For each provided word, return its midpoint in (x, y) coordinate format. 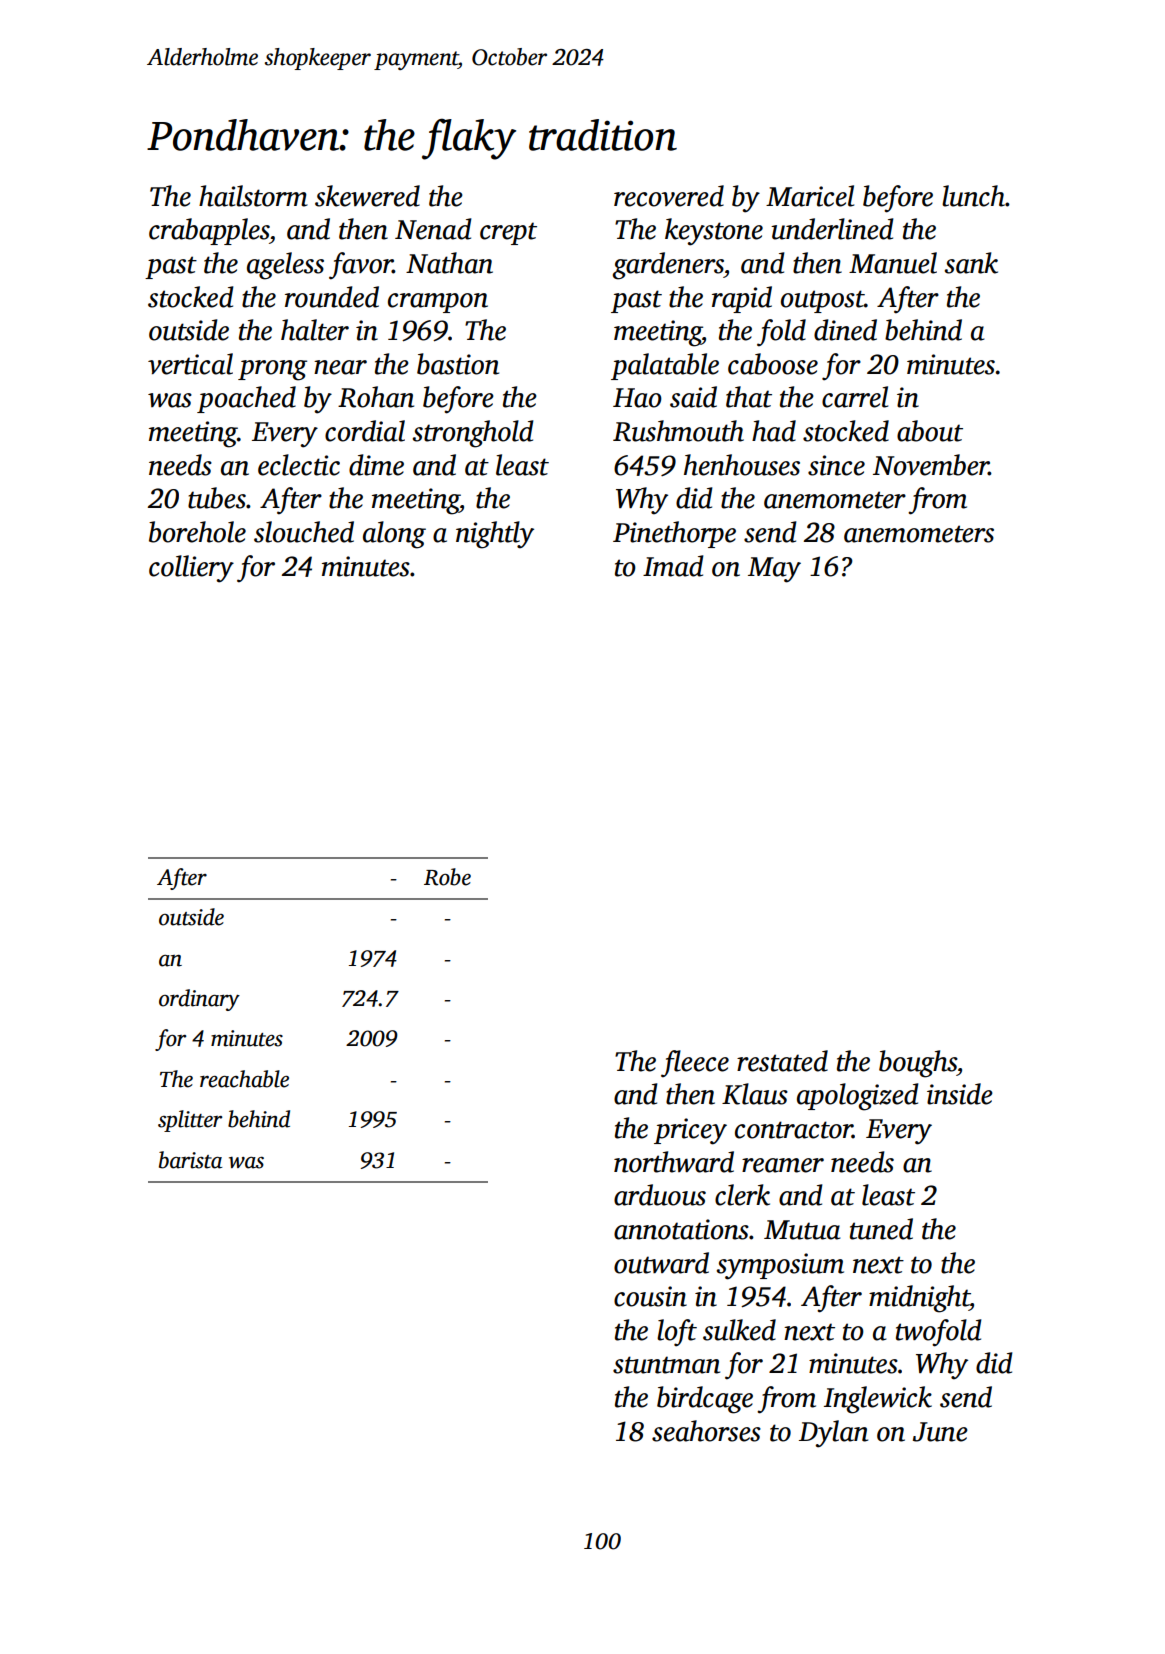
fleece (695, 1064)
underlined (832, 229)
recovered (669, 196)
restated (782, 1061)
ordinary (199, 1000)
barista (190, 1160)
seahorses (706, 1431)
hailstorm (253, 196)
